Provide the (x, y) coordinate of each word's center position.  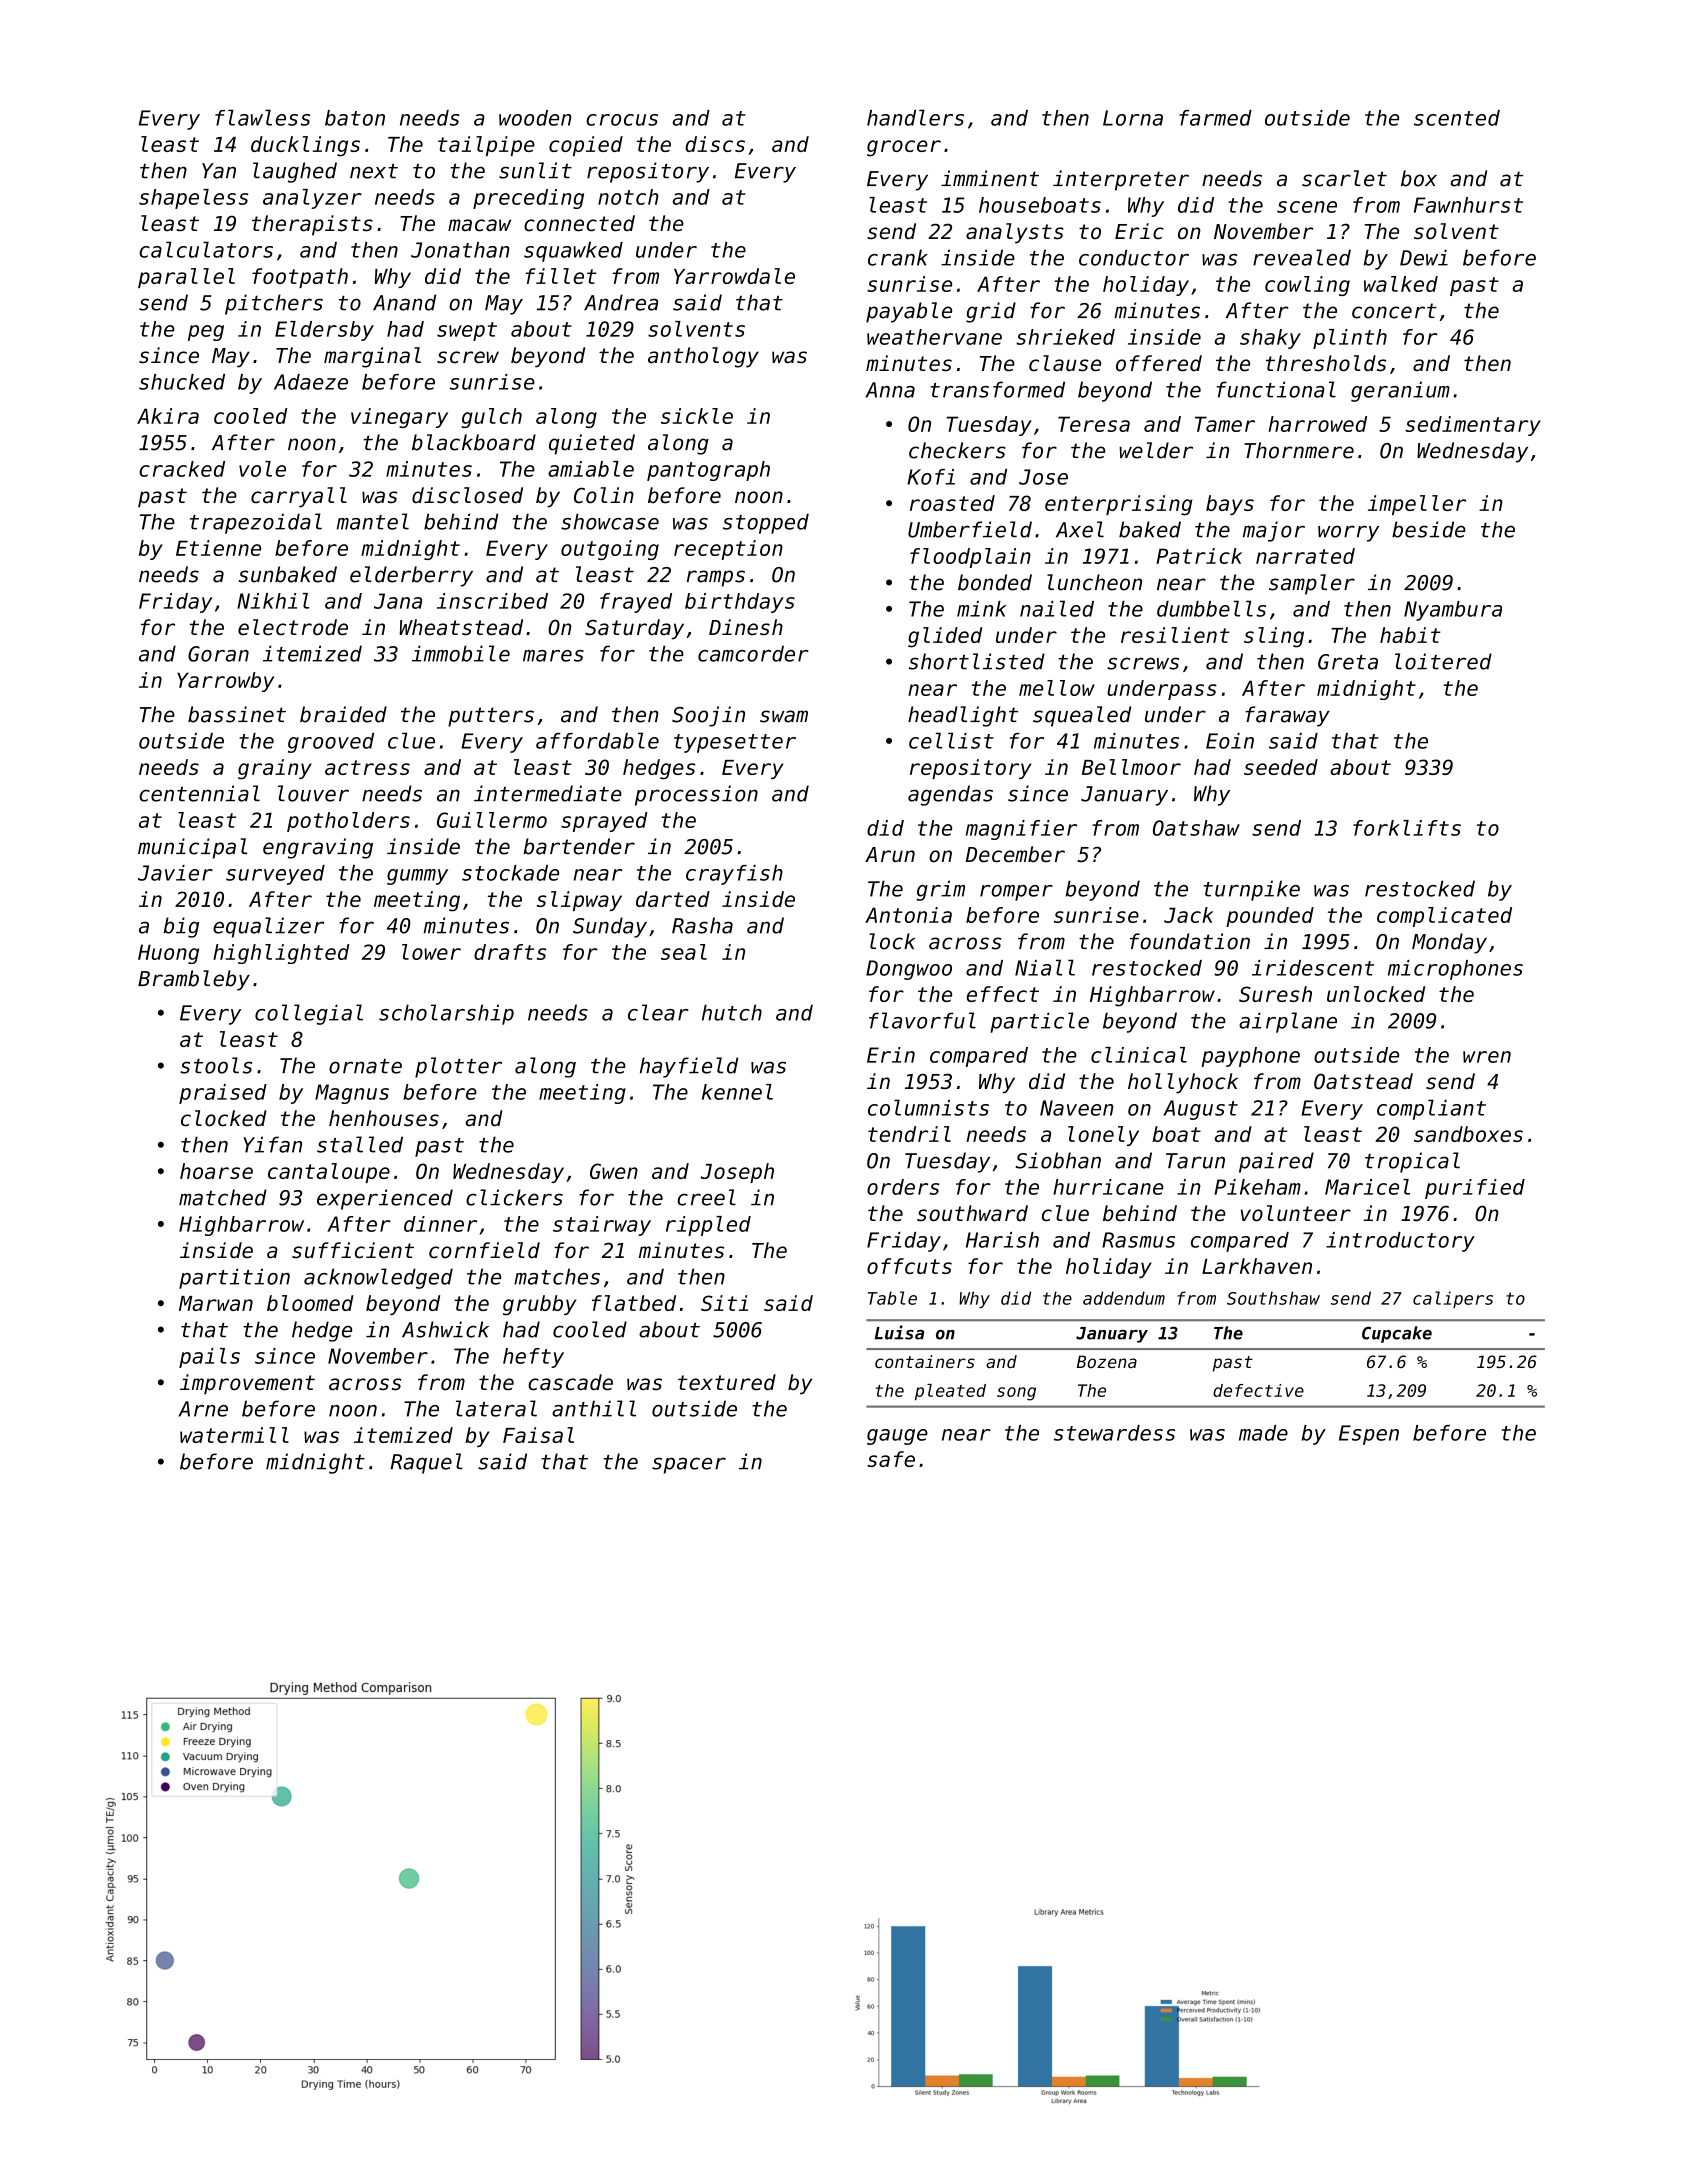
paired (1276, 1162)
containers (925, 1361)
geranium (1400, 391)
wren (1487, 1057)
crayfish (734, 875)
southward (972, 1213)
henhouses (384, 1118)
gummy (417, 877)
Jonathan (460, 250)
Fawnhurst (1468, 205)
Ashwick (445, 1329)
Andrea (621, 302)
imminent (990, 178)
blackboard (474, 442)
